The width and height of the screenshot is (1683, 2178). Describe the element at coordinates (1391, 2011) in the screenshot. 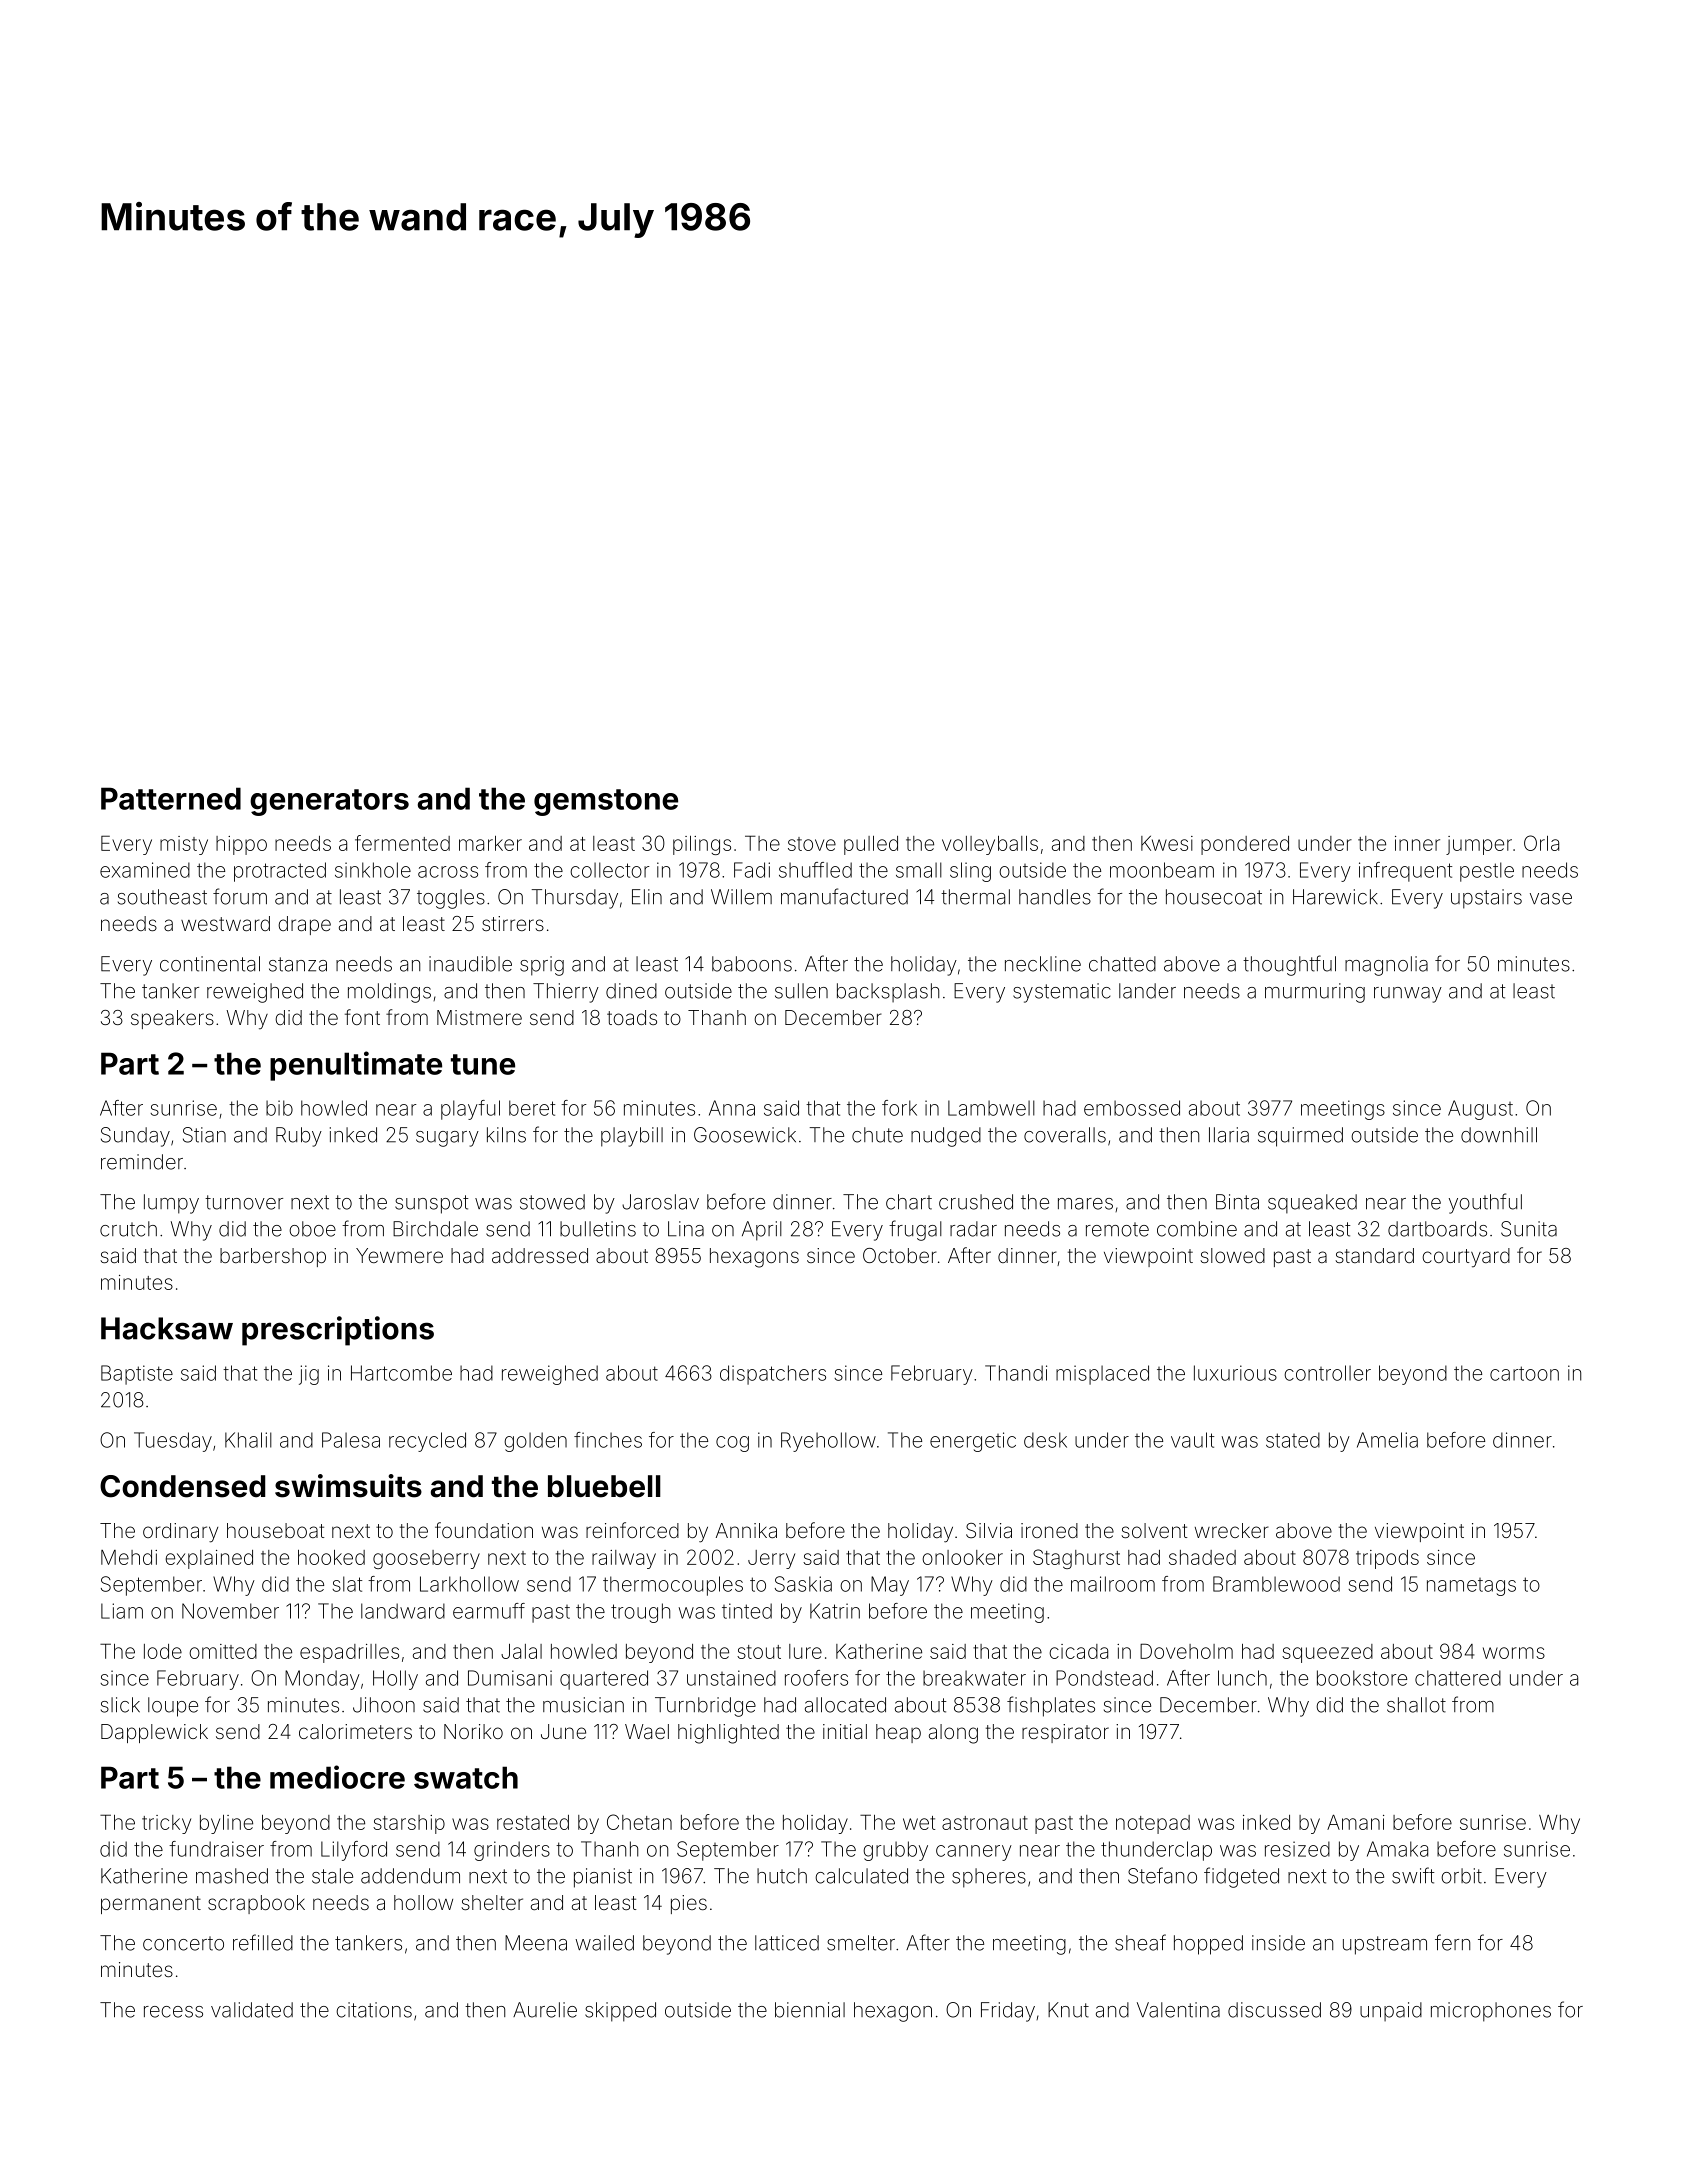

I see `unpaid` at that location.
